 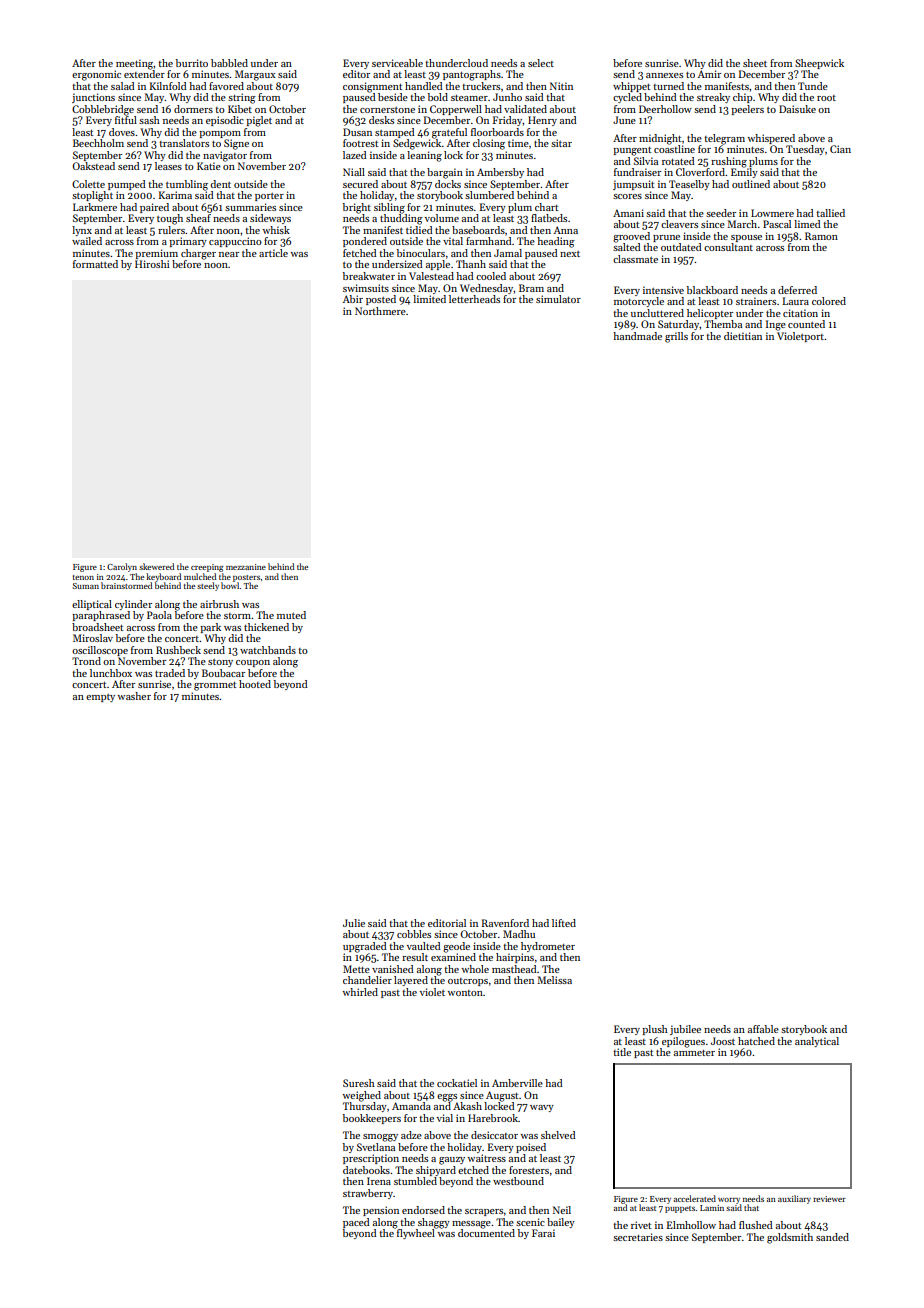 I want to click on Northmere, so click(x=380, y=311).
